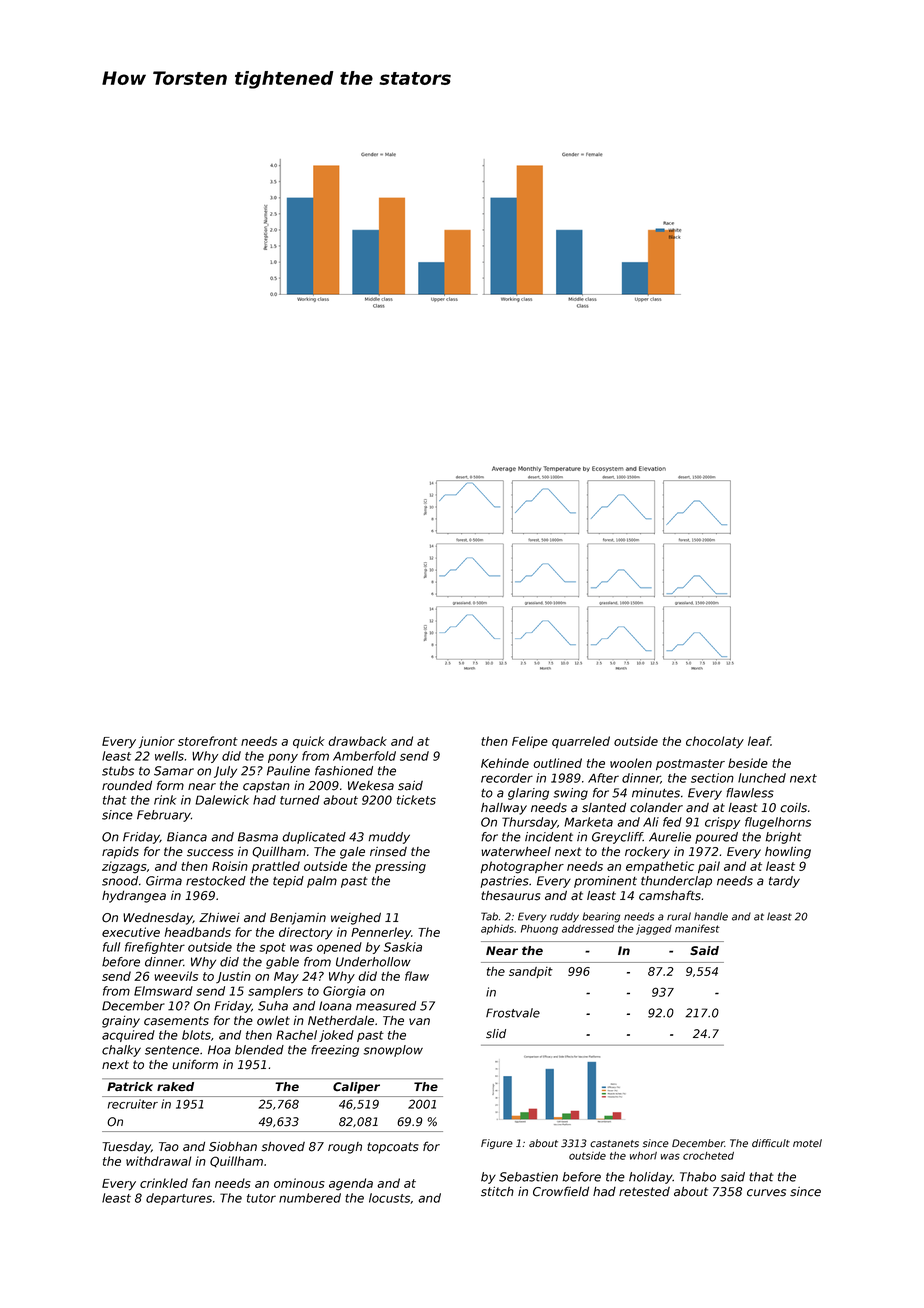 The image size is (924, 1308). I want to click on leaf, so click(759, 741).
